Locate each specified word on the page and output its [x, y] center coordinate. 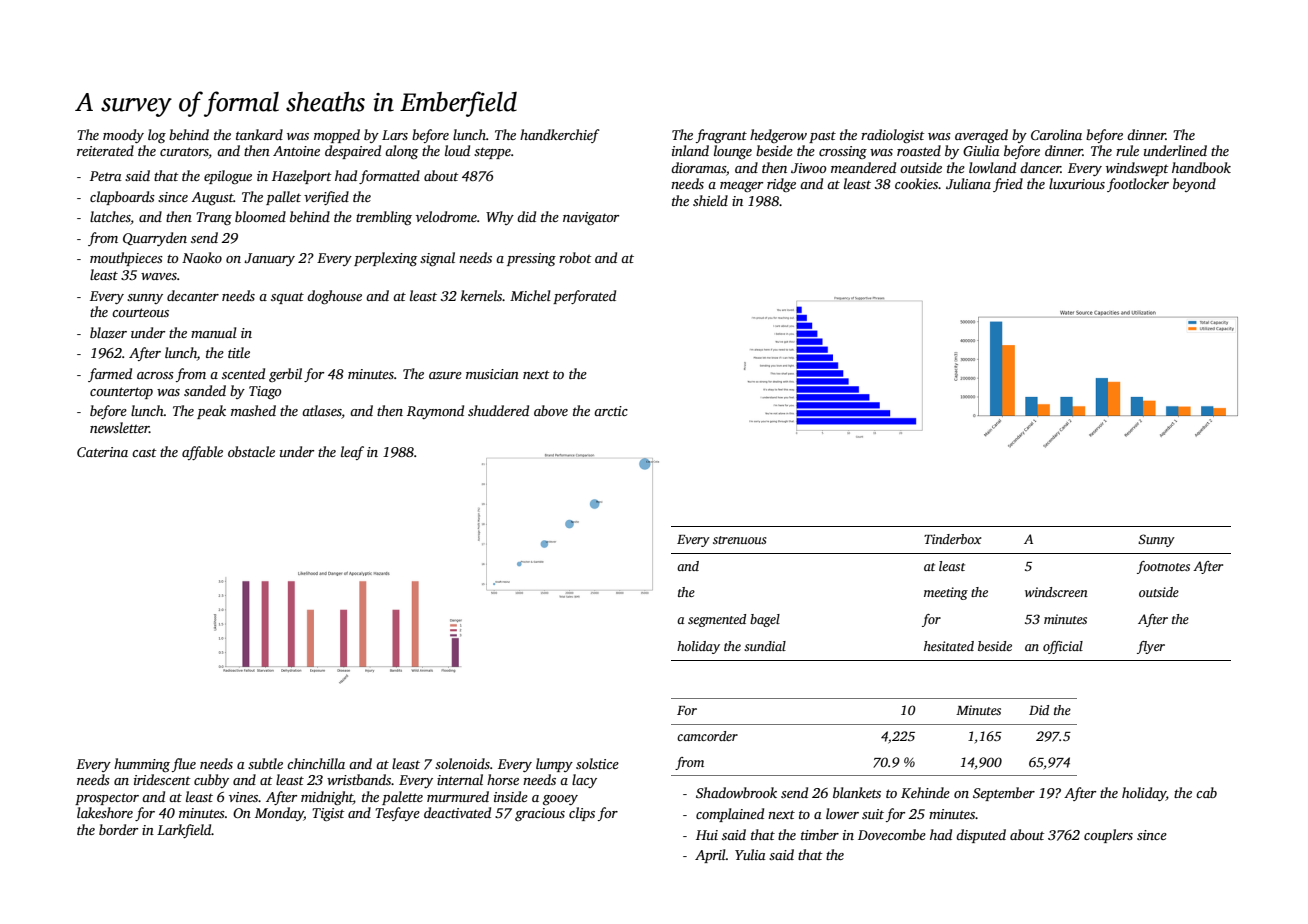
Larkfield [184, 831]
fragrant [721, 136]
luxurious [1077, 183]
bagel [765, 620]
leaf [352, 453]
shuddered [498, 410]
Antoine [296, 151]
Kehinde [925, 792]
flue [184, 765]
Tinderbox [952, 539]
